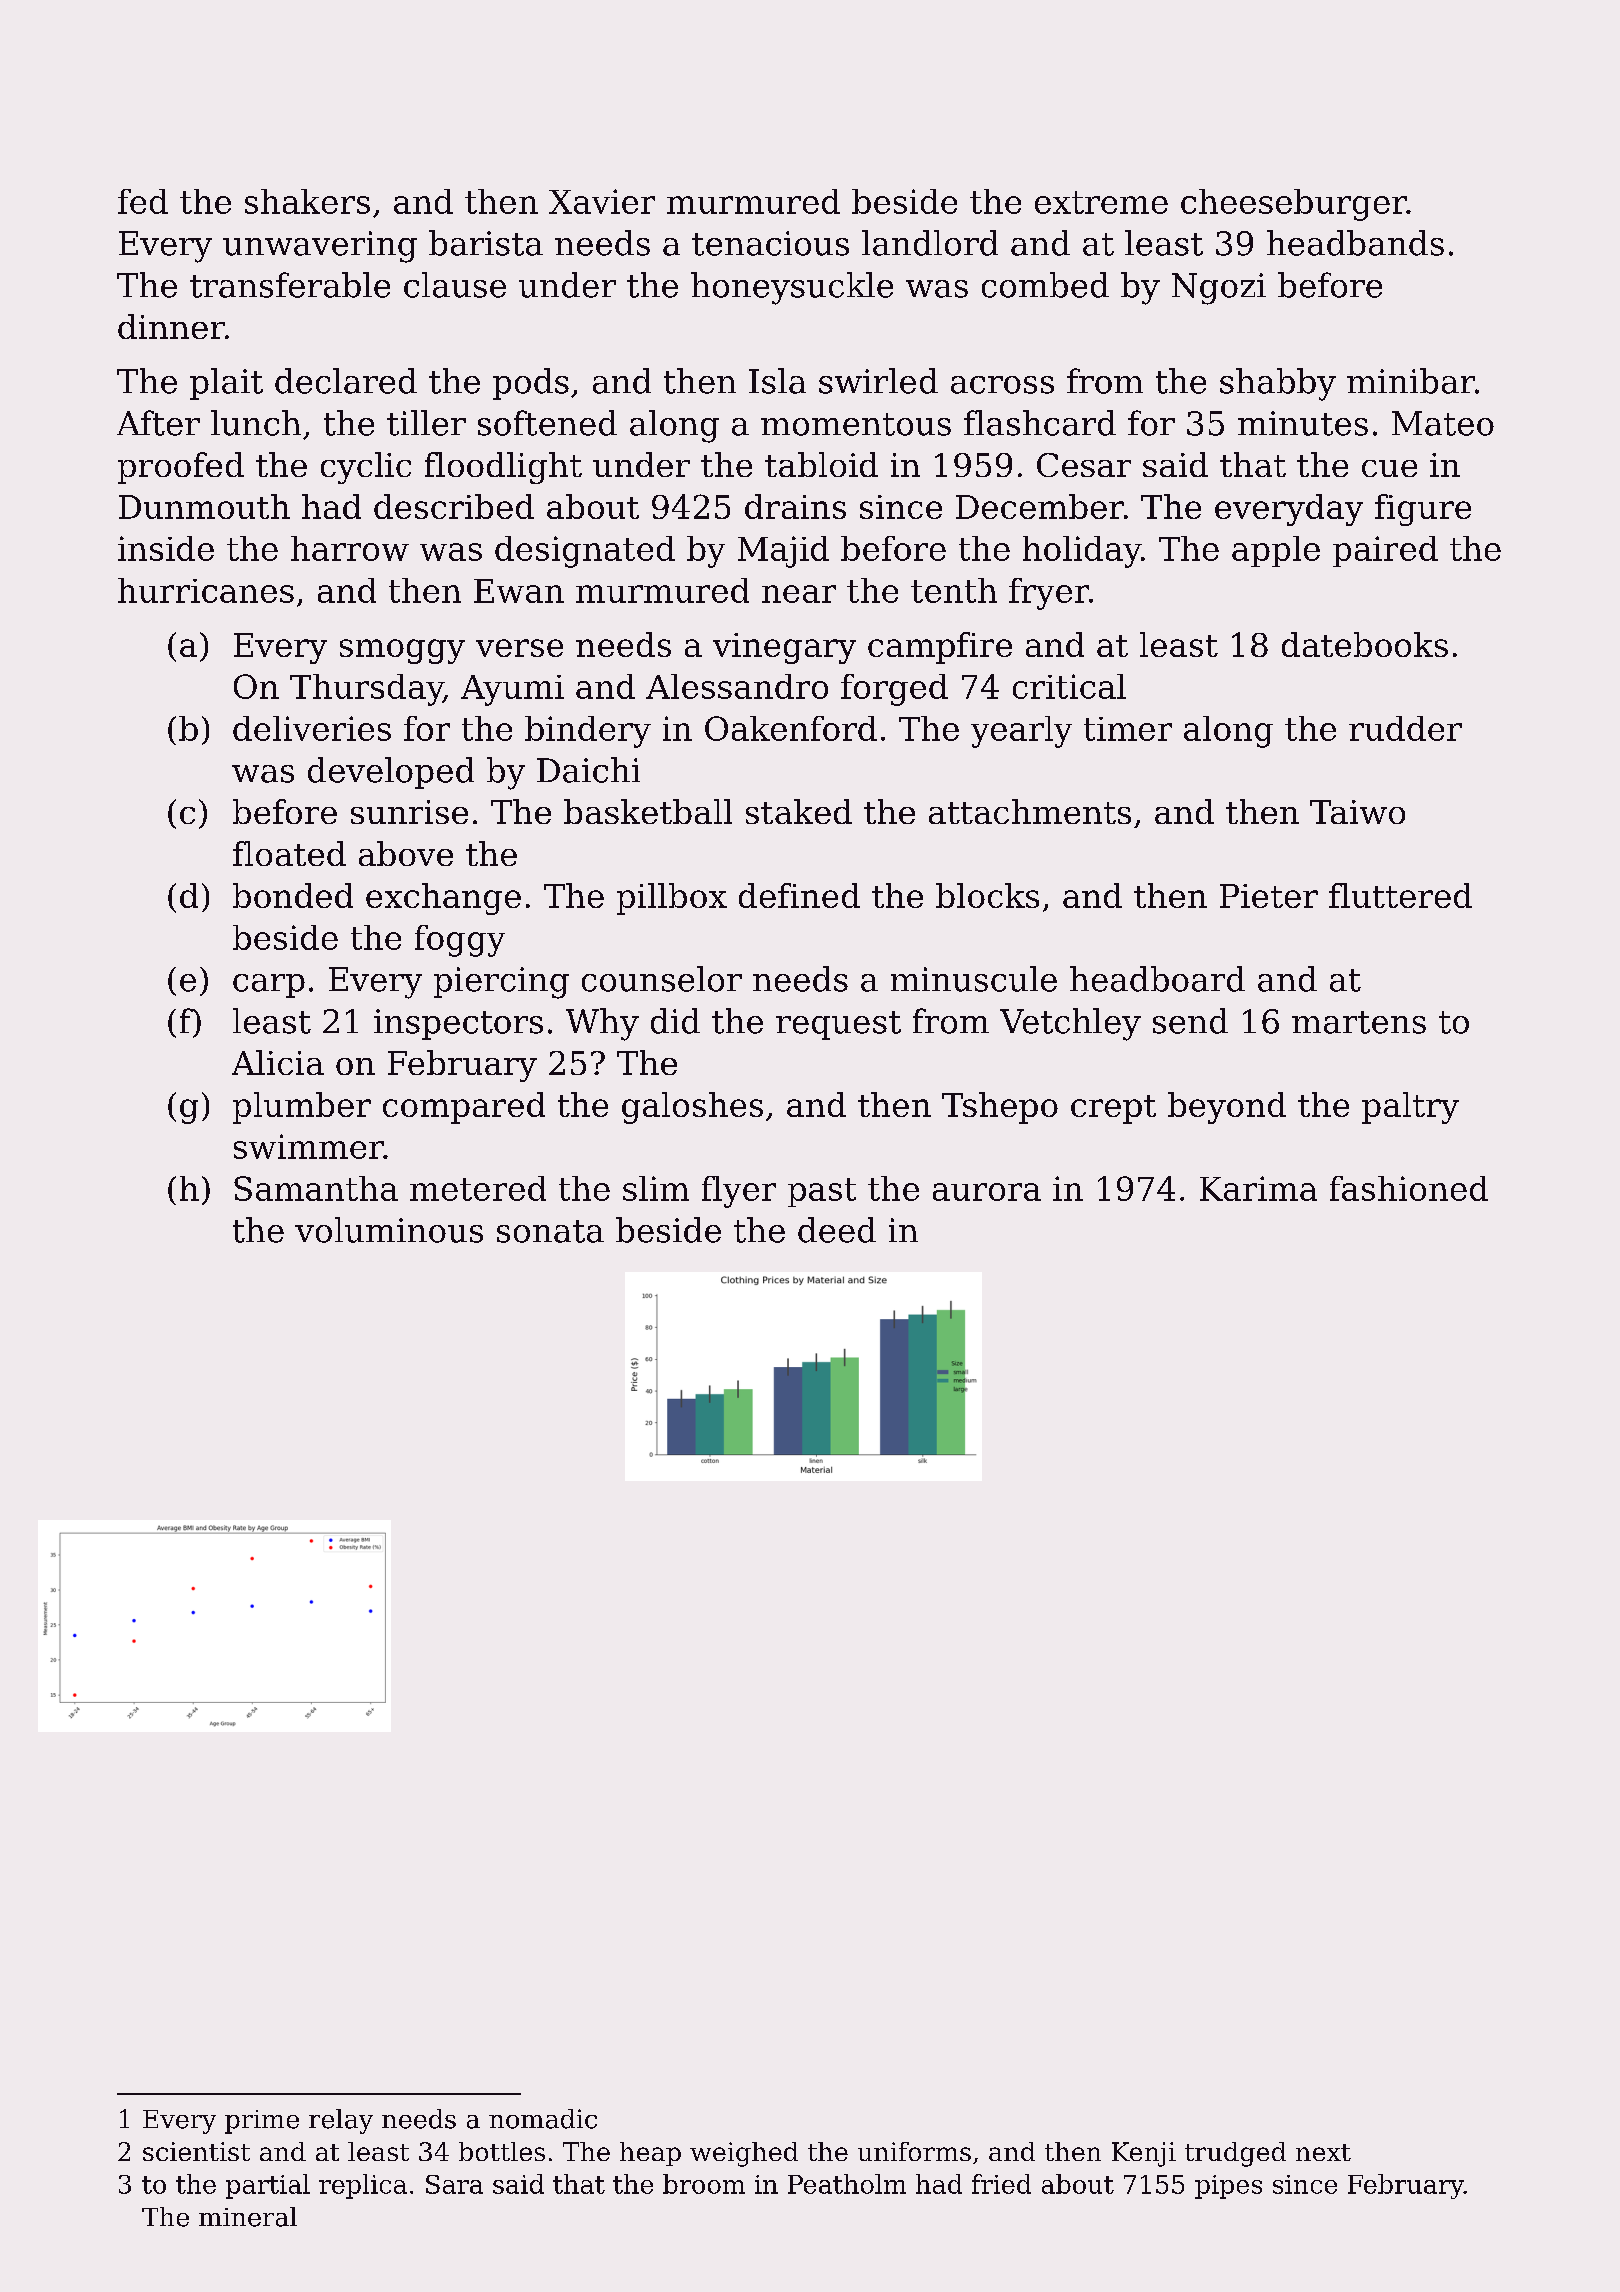 The width and height of the screenshot is (1620, 2292). I want to click on Xavier, so click(602, 201).
